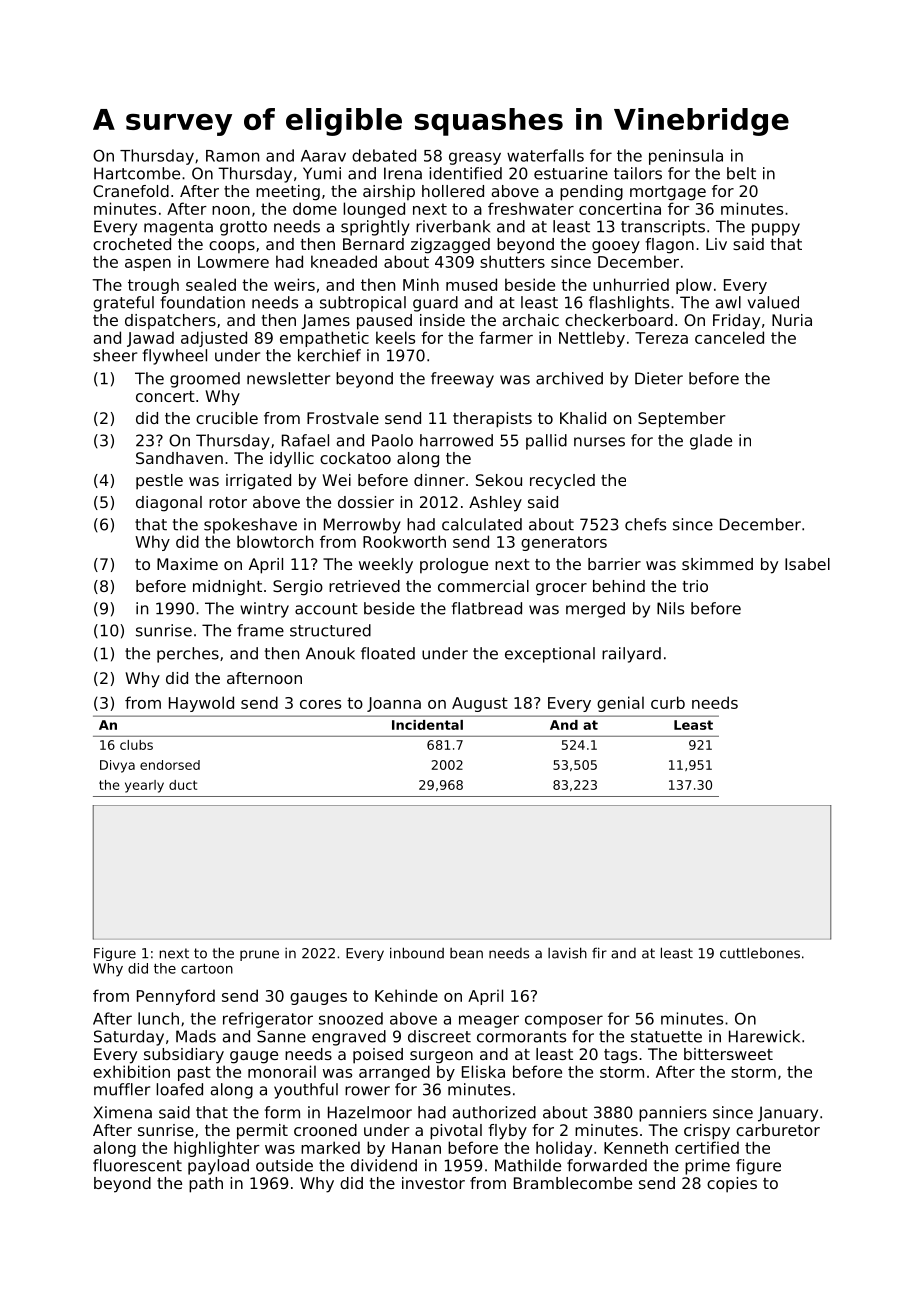  I want to click on copies, so click(732, 1185).
